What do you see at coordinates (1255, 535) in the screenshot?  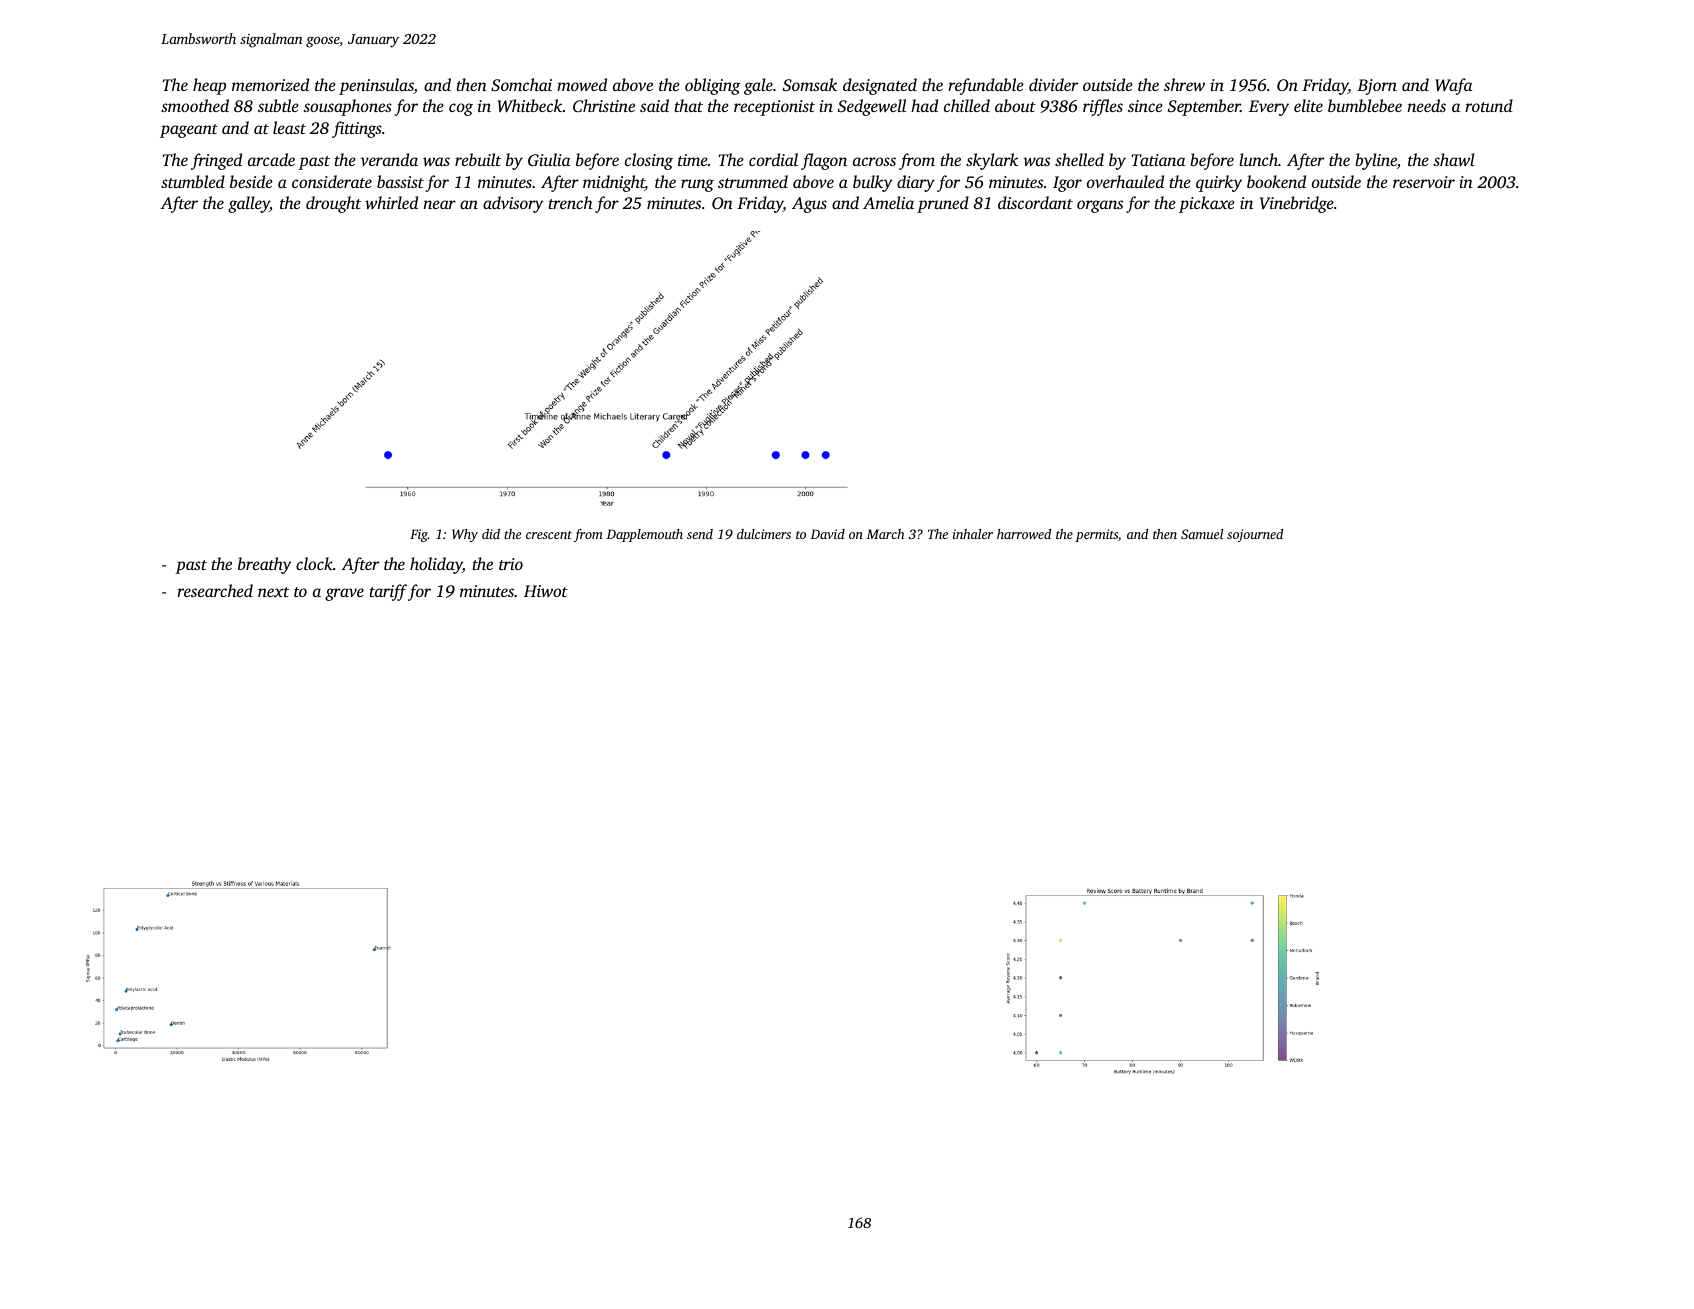 I see `sojourned` at bounding box center [1255, 535].
